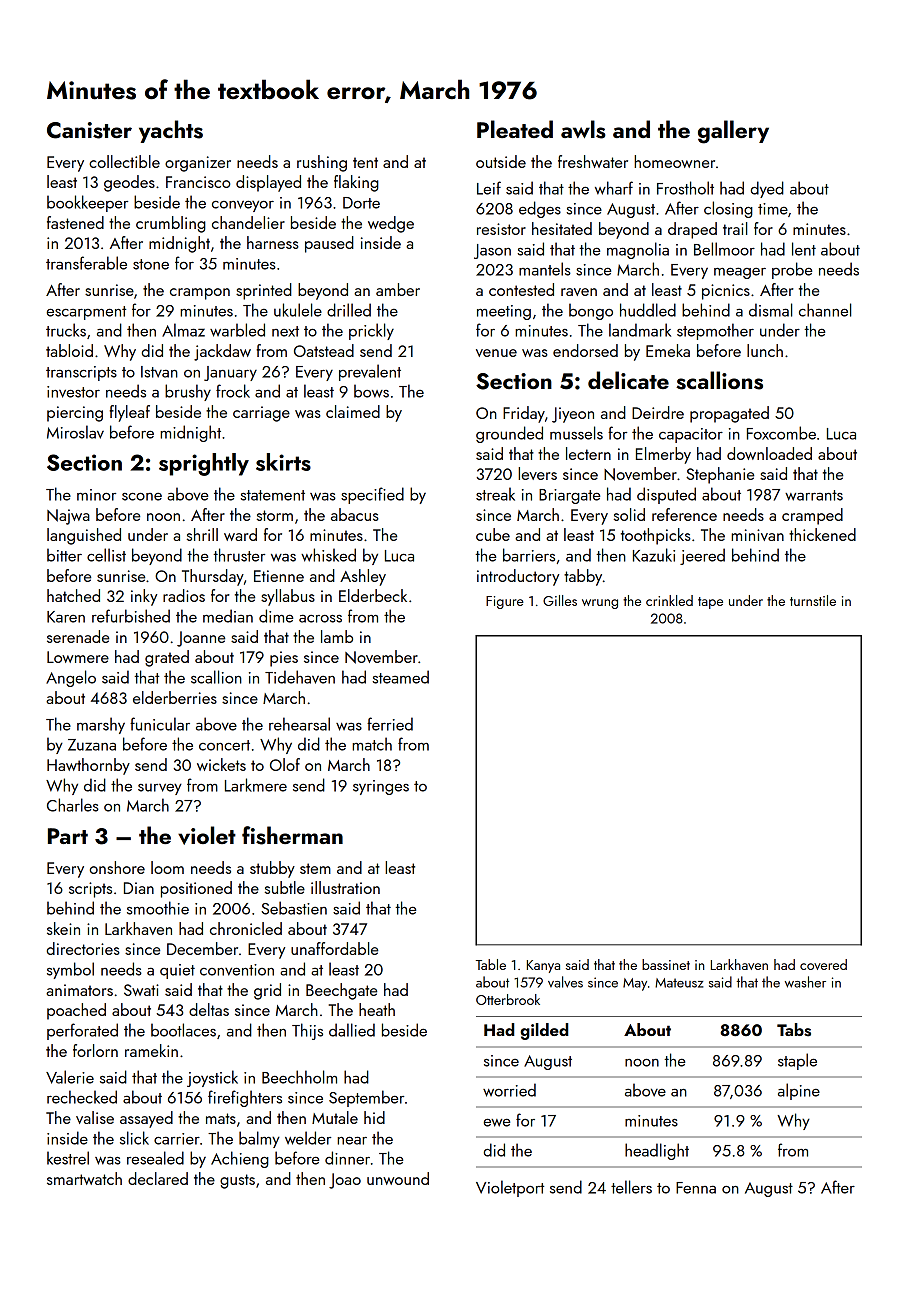 Image resolution: width=908 pixels, height=1316 pixels. I want to click on crumbling, so click(171, 224).
